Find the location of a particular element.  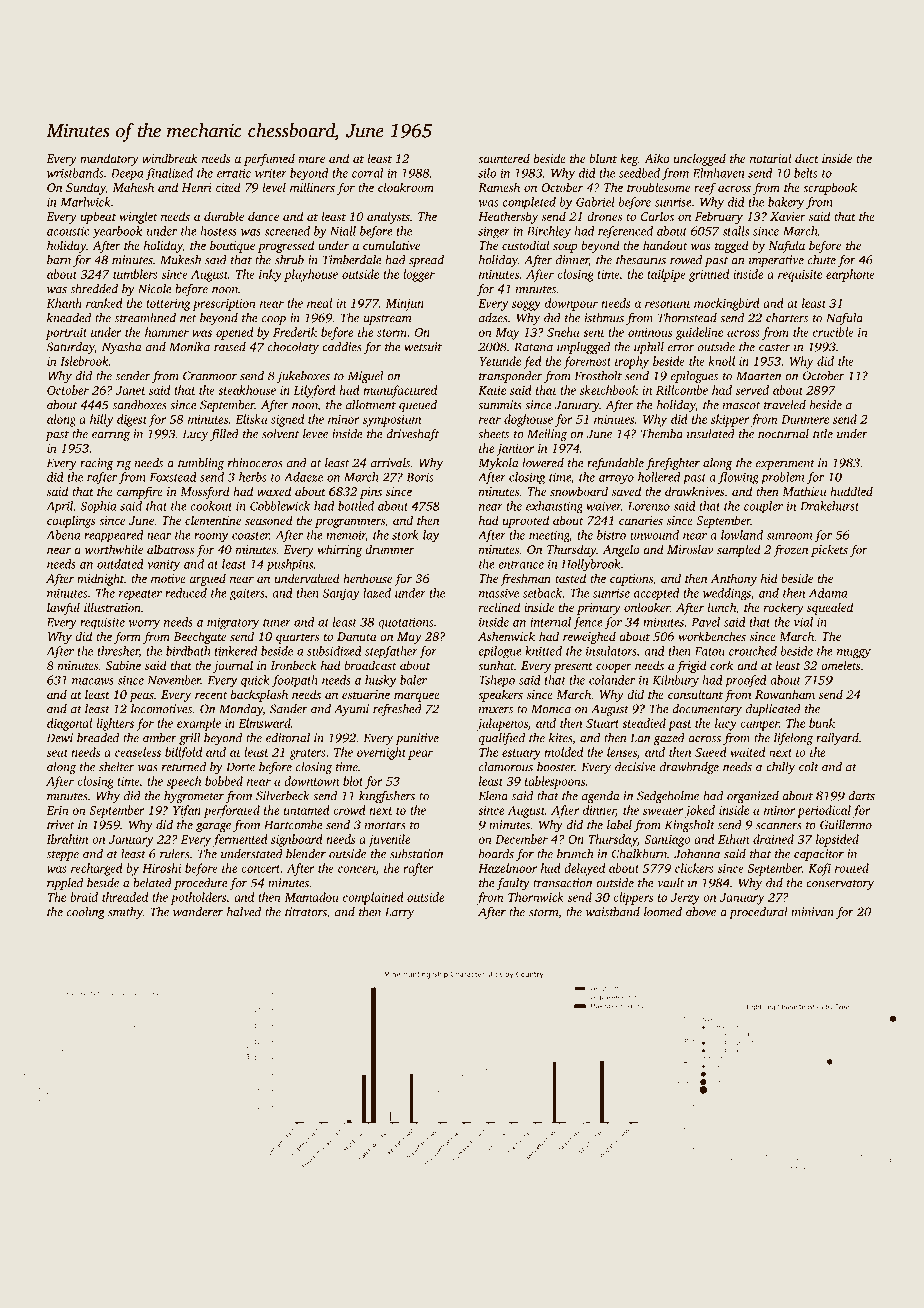

Mukesh is located at coordinates (180, 260).
